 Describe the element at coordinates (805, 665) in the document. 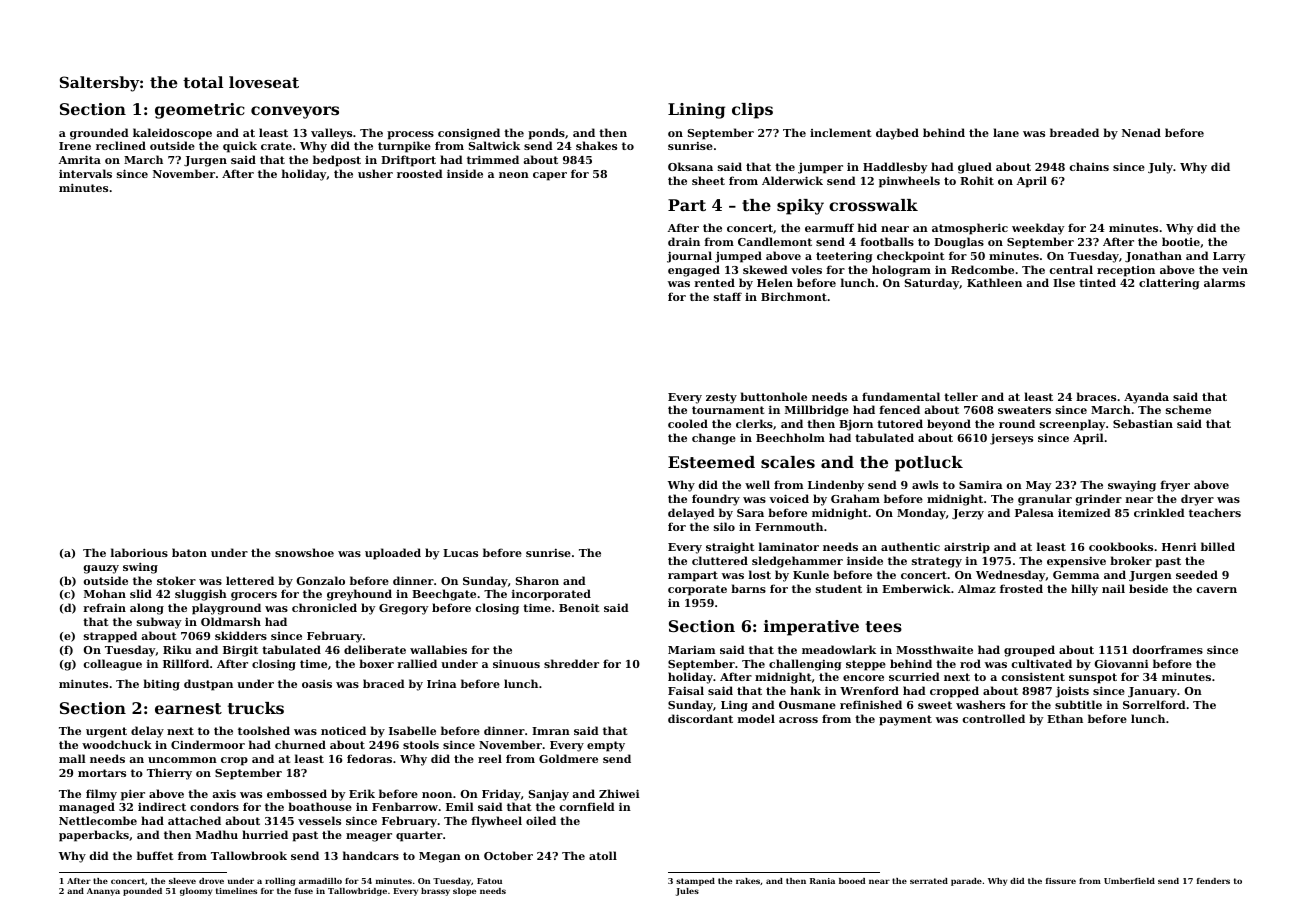

I see `challenging` at that location.
